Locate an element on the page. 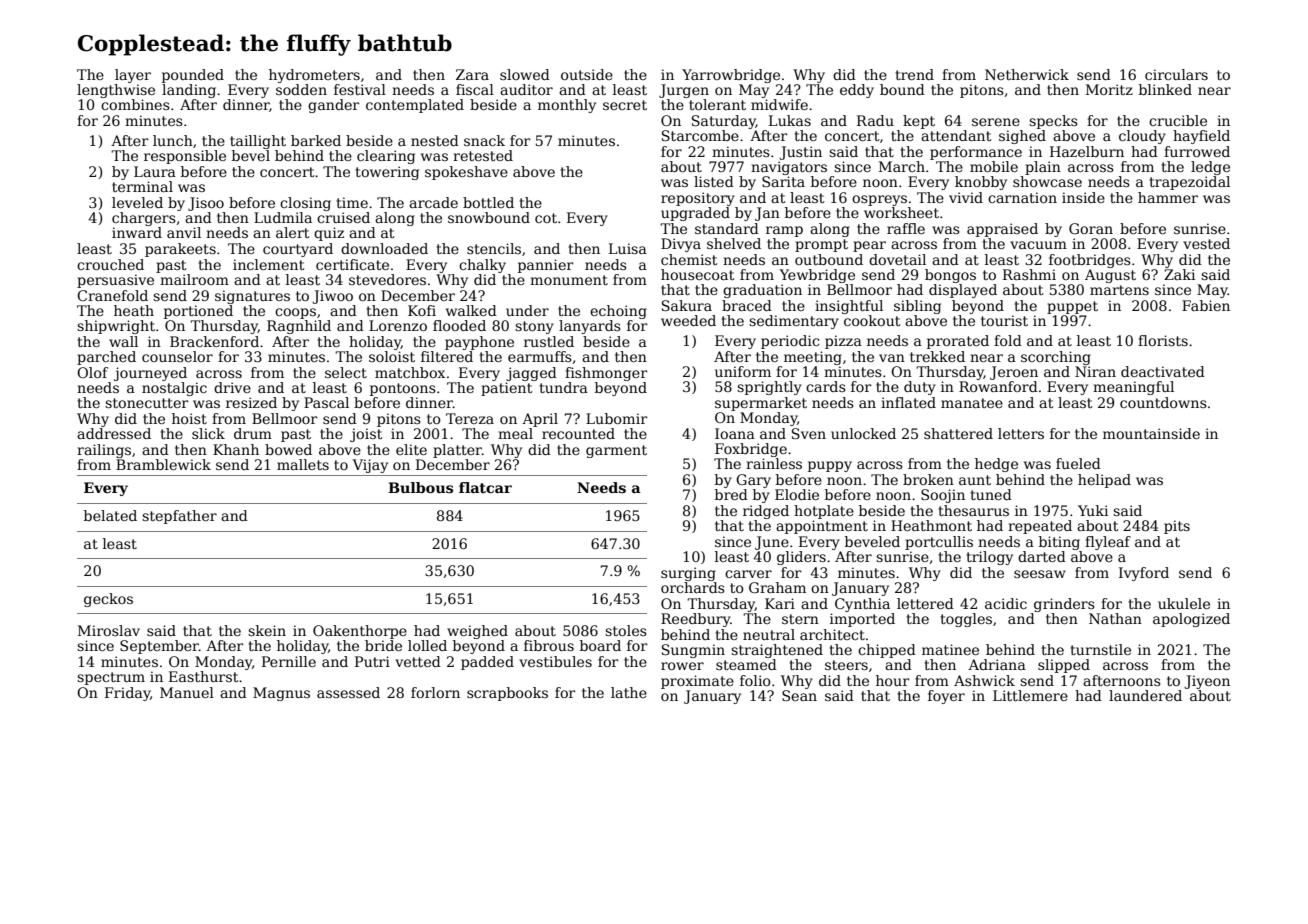 This page has width=1308, height=924. trend is located at coordinates (915, 74).
